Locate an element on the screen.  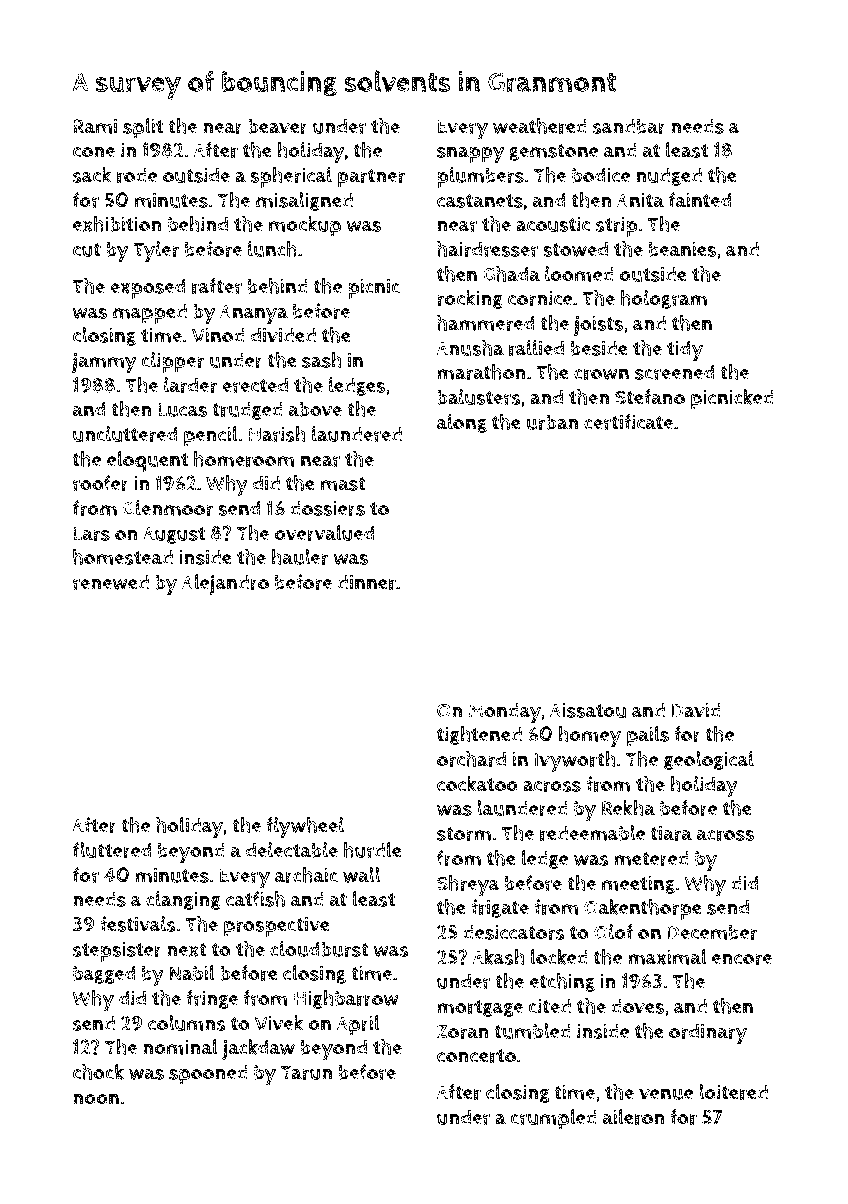
geological is located at coordinates (709, 760).
